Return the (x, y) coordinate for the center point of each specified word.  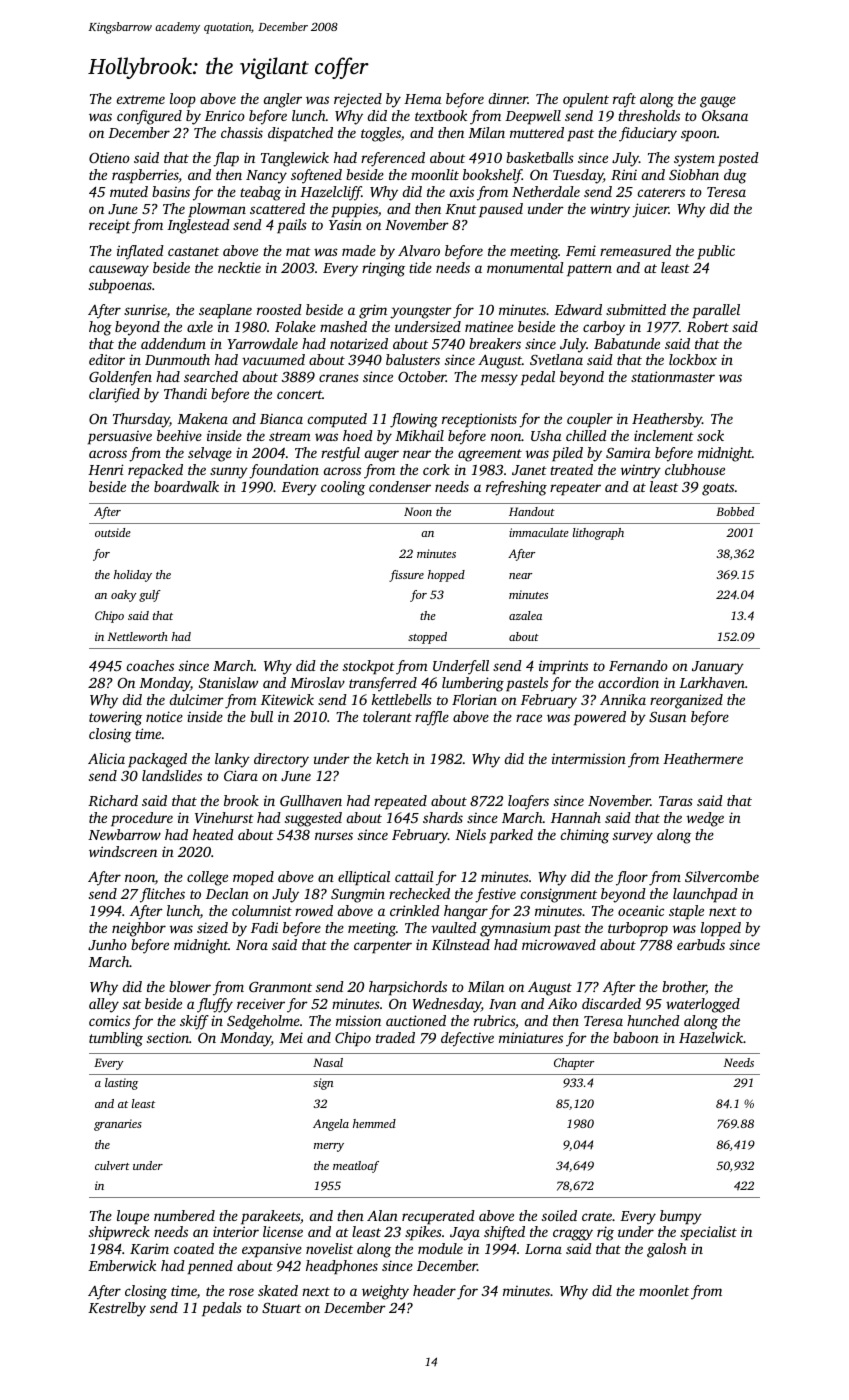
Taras (676, 801)
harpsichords (408, 988)
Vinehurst (224, 817)
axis (462, 192)
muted (129, 191)
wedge (705, 819)
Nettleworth (138, 636)
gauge (718, 102)
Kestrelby (117, 1309)
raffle (432, 718)
